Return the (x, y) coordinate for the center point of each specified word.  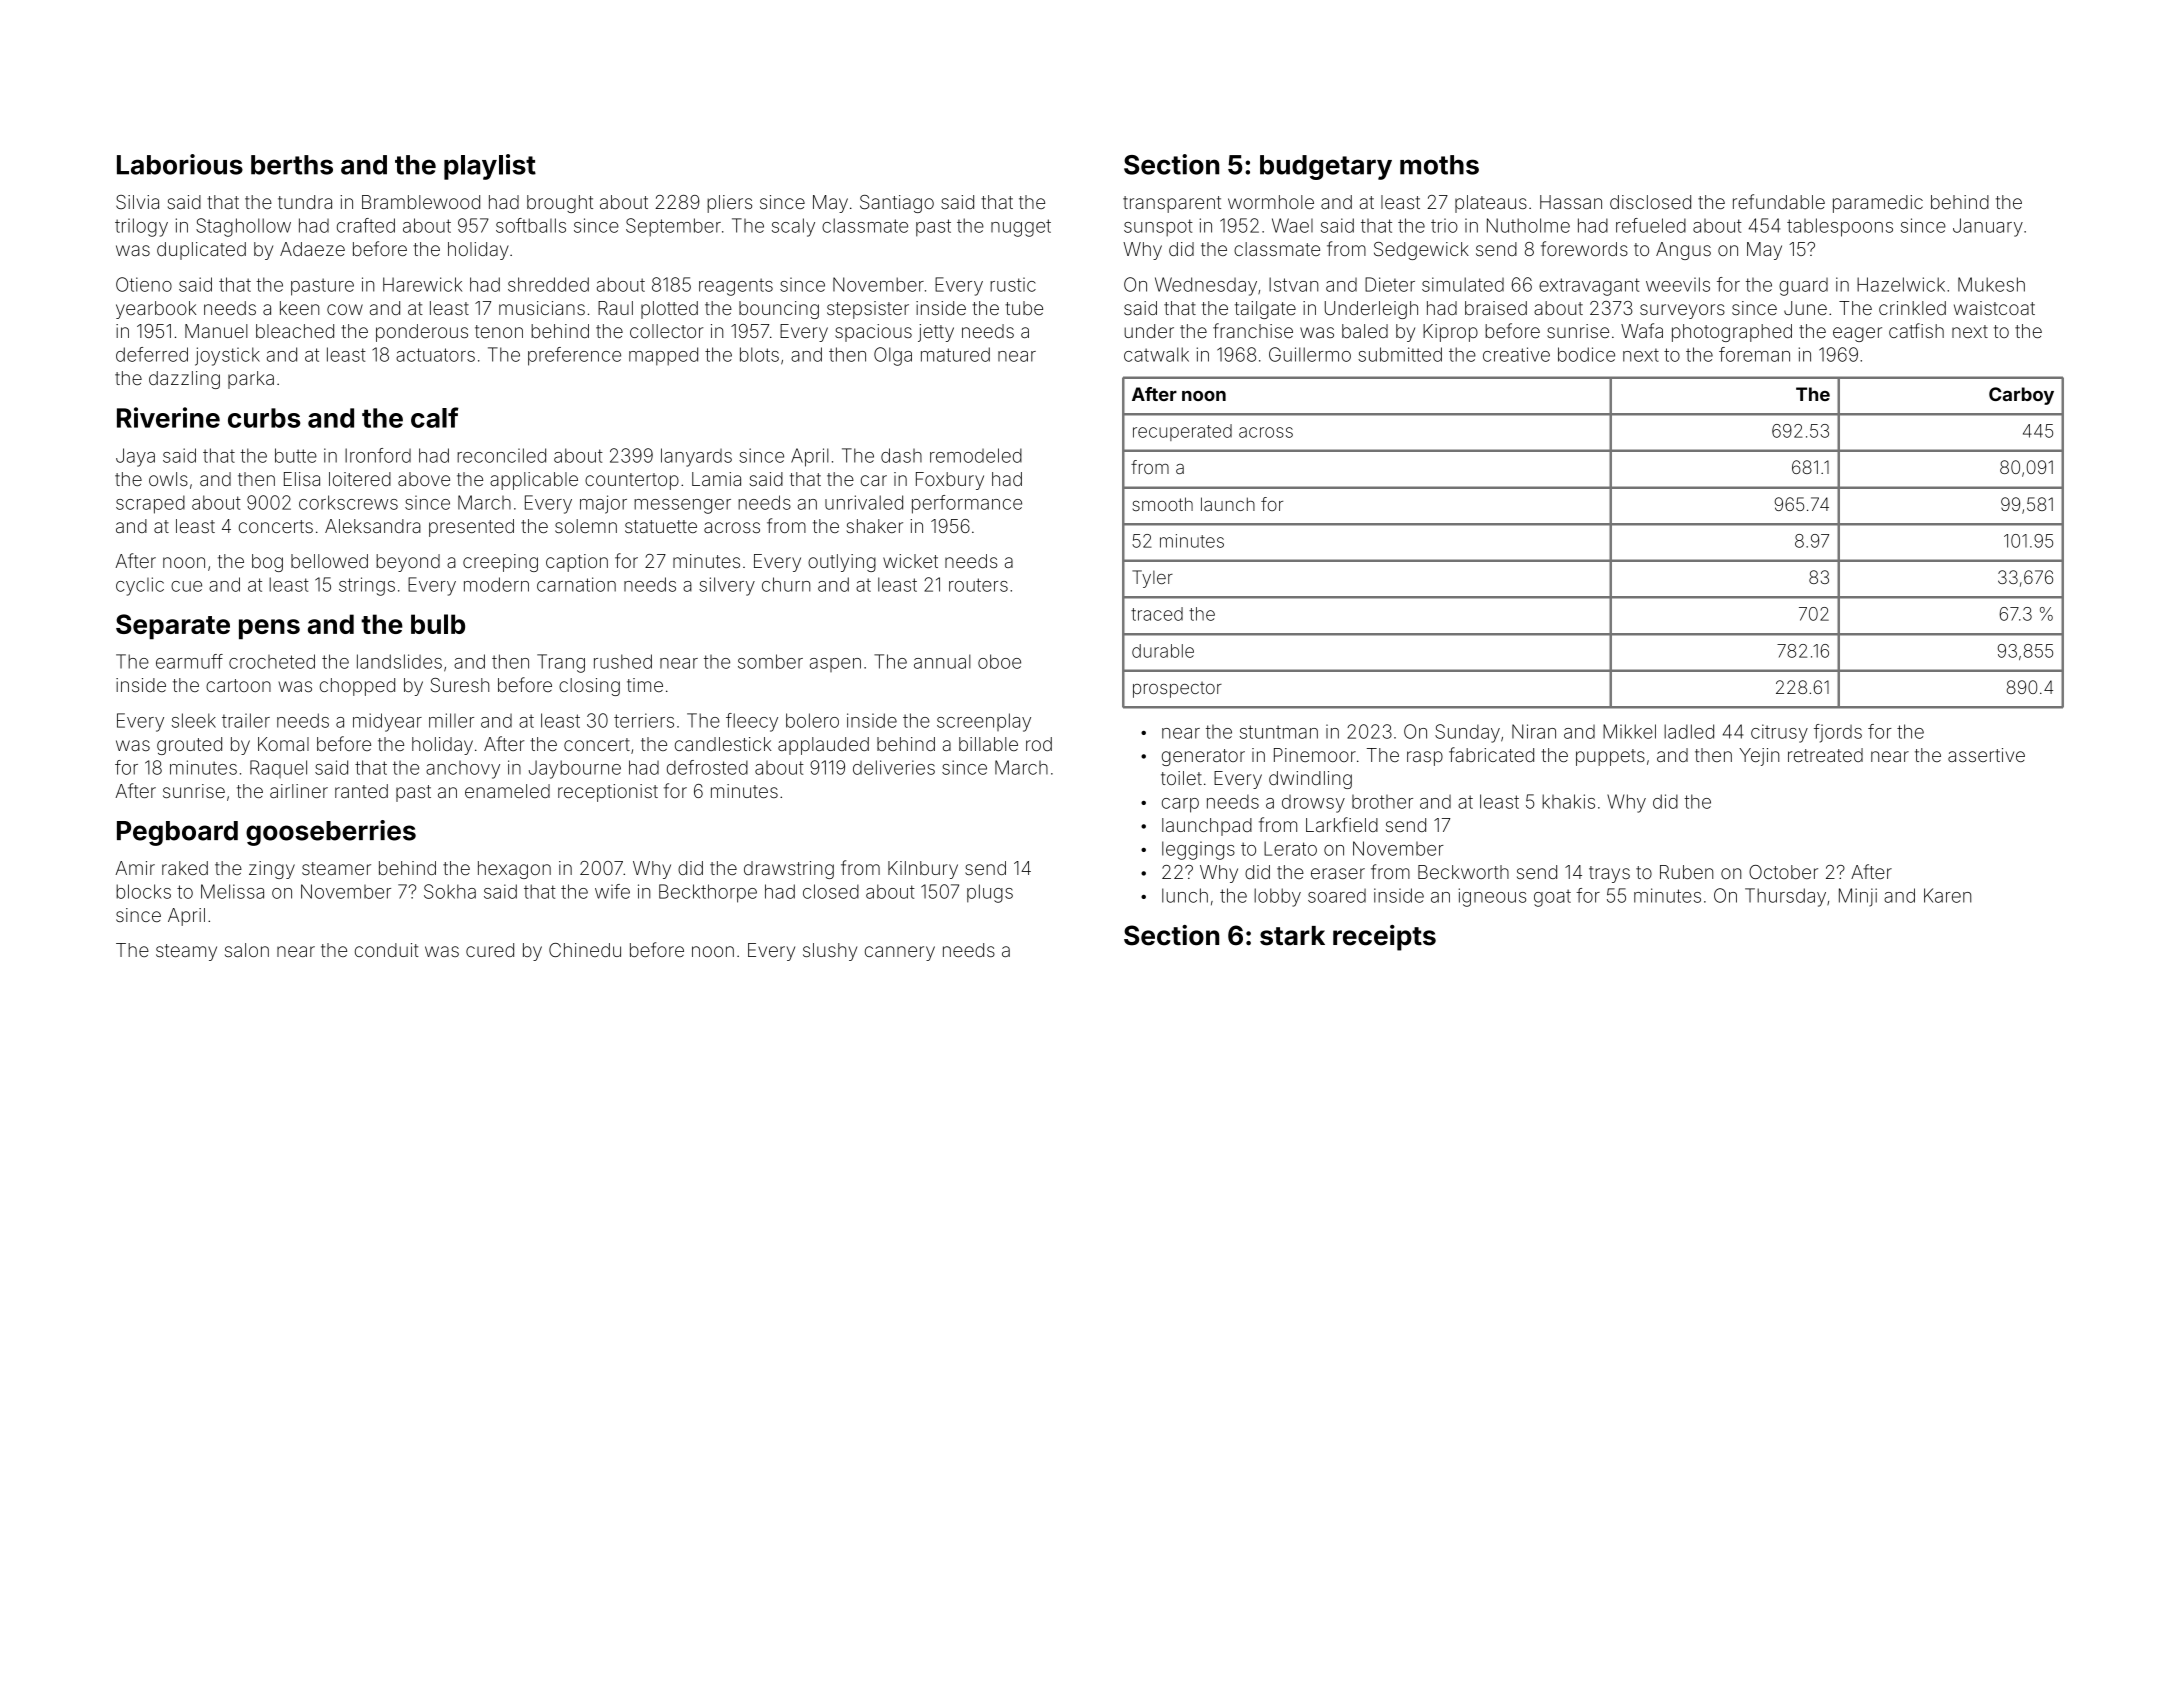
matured (955, 354)
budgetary (1326, 167)
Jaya (135, 457)
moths (1439, 165)
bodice (1586, 354)
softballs (531, 225)
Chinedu (585, 950)
